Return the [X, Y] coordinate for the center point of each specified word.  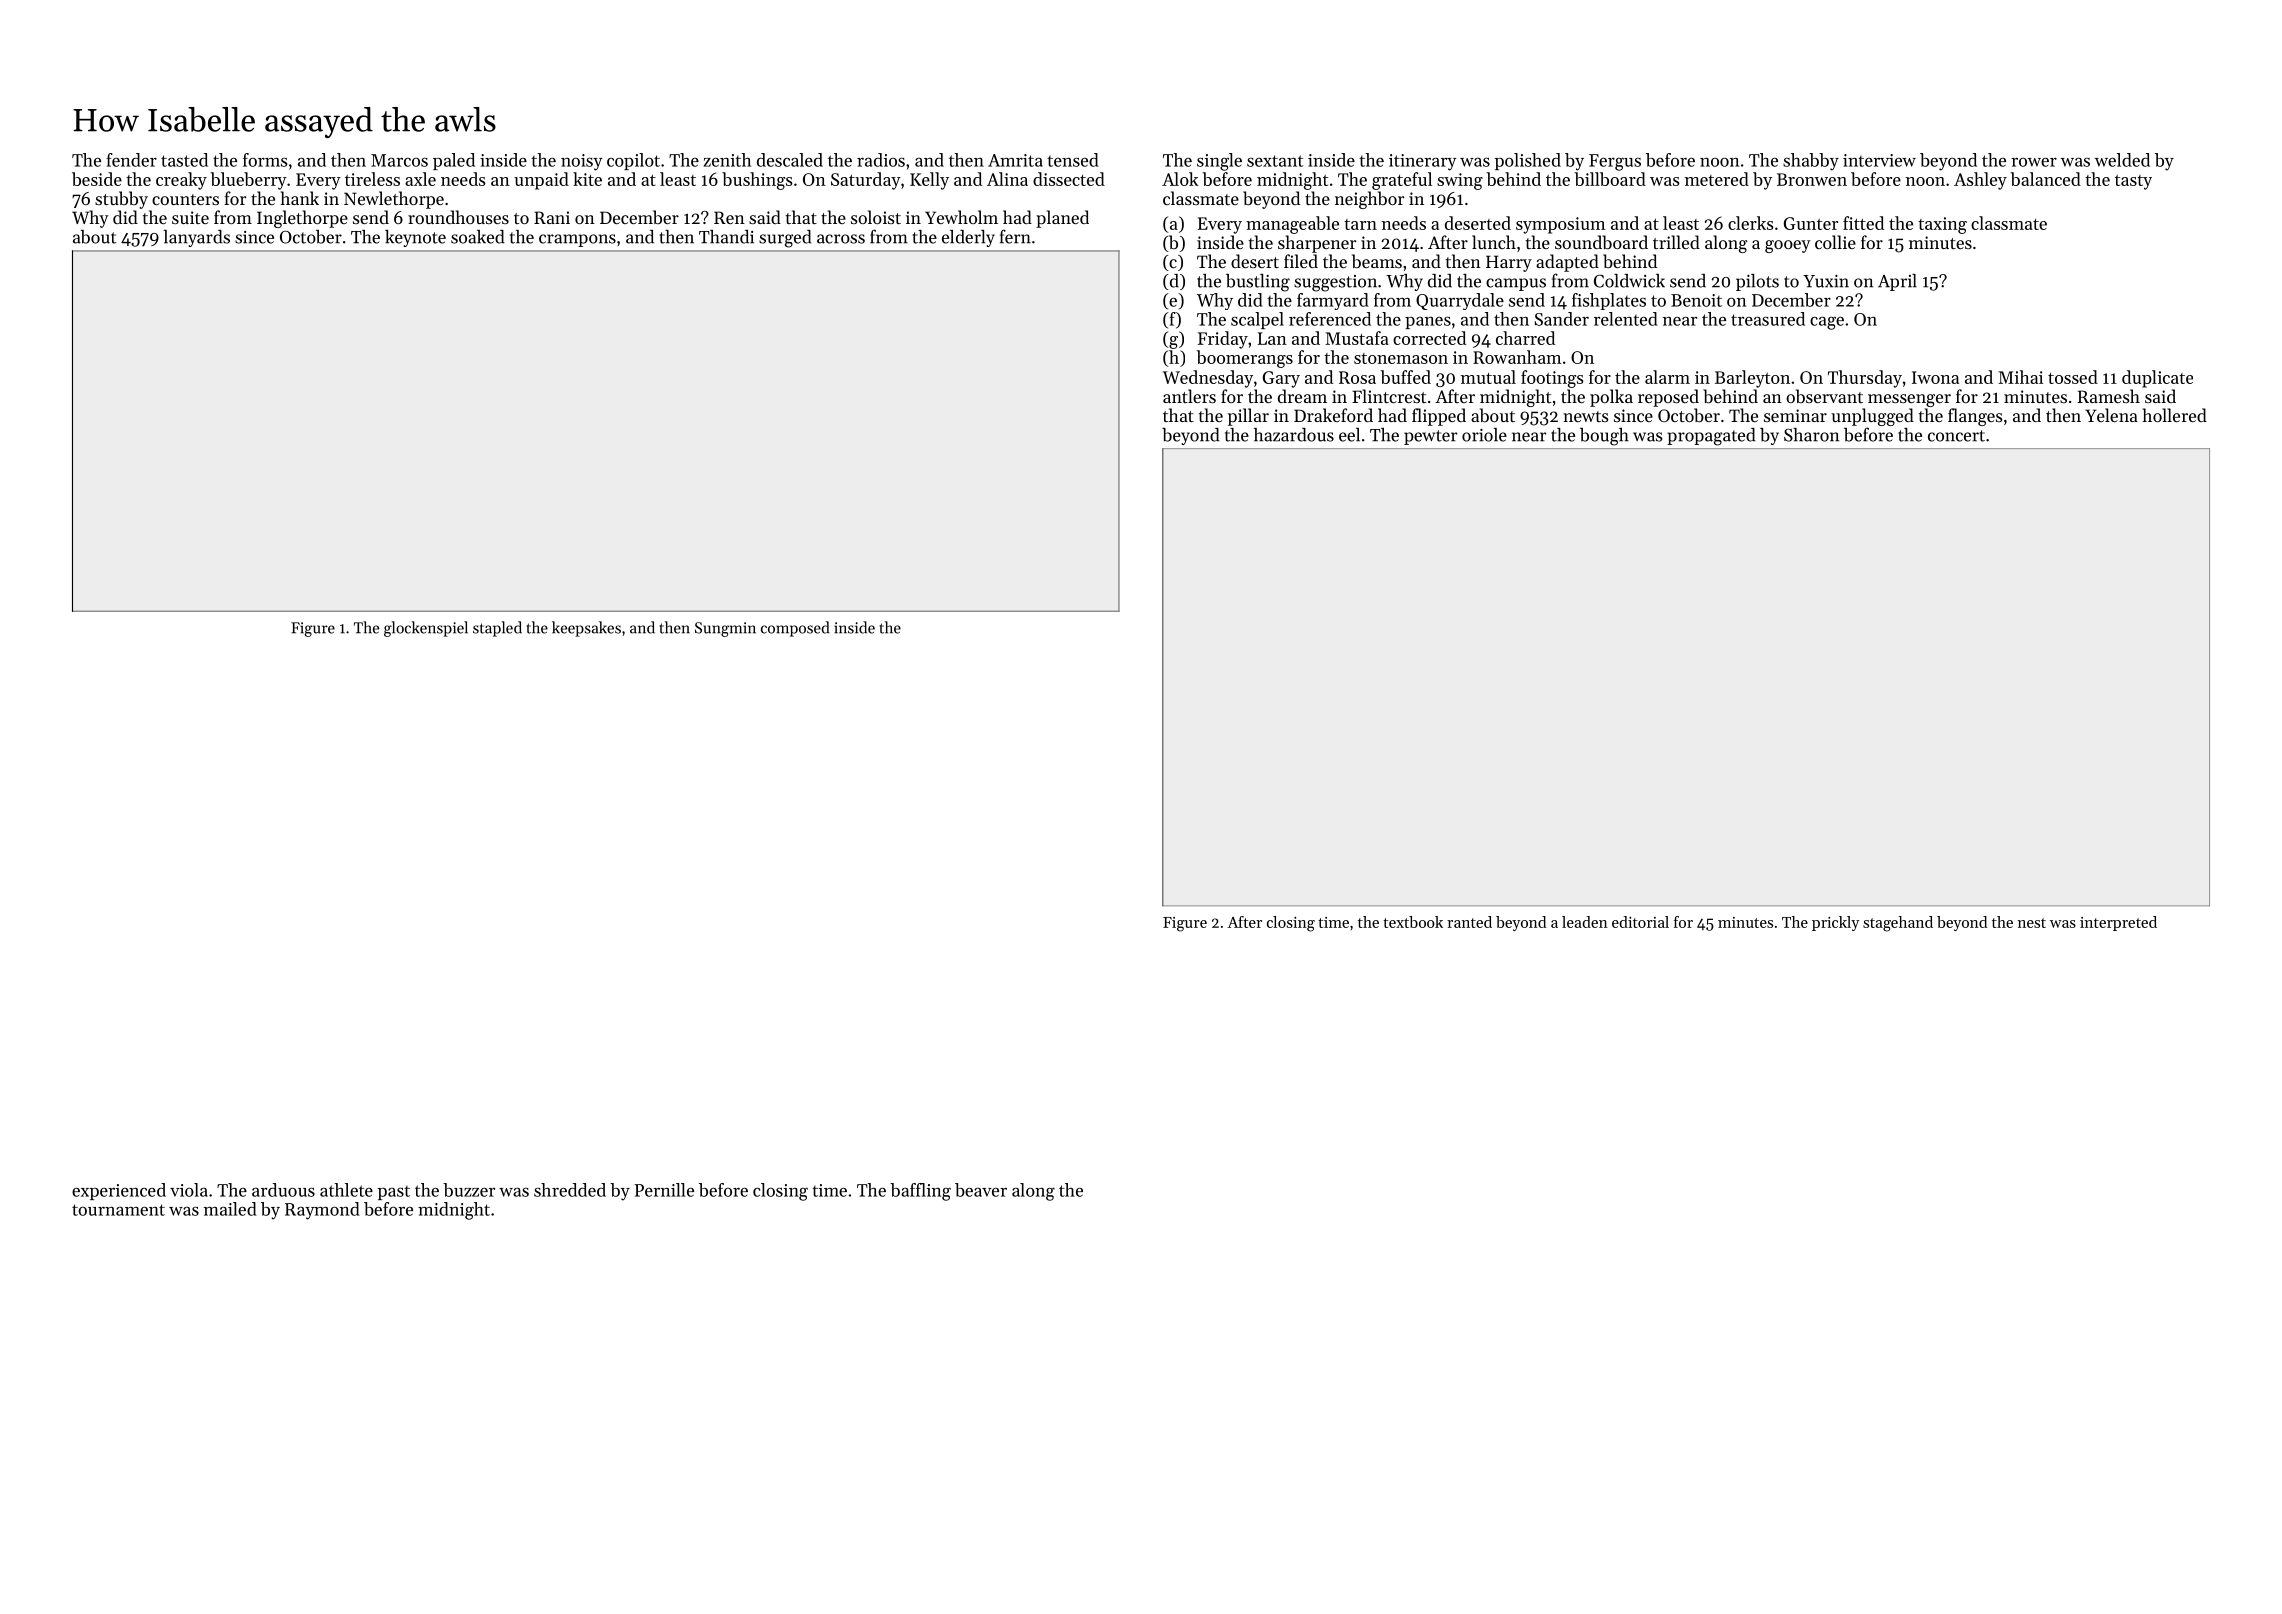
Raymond [322, 1211]
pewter [1431, 437]
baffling [920, 1192]
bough [1604, 437]
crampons [577, 240]
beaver [981, 1190]
